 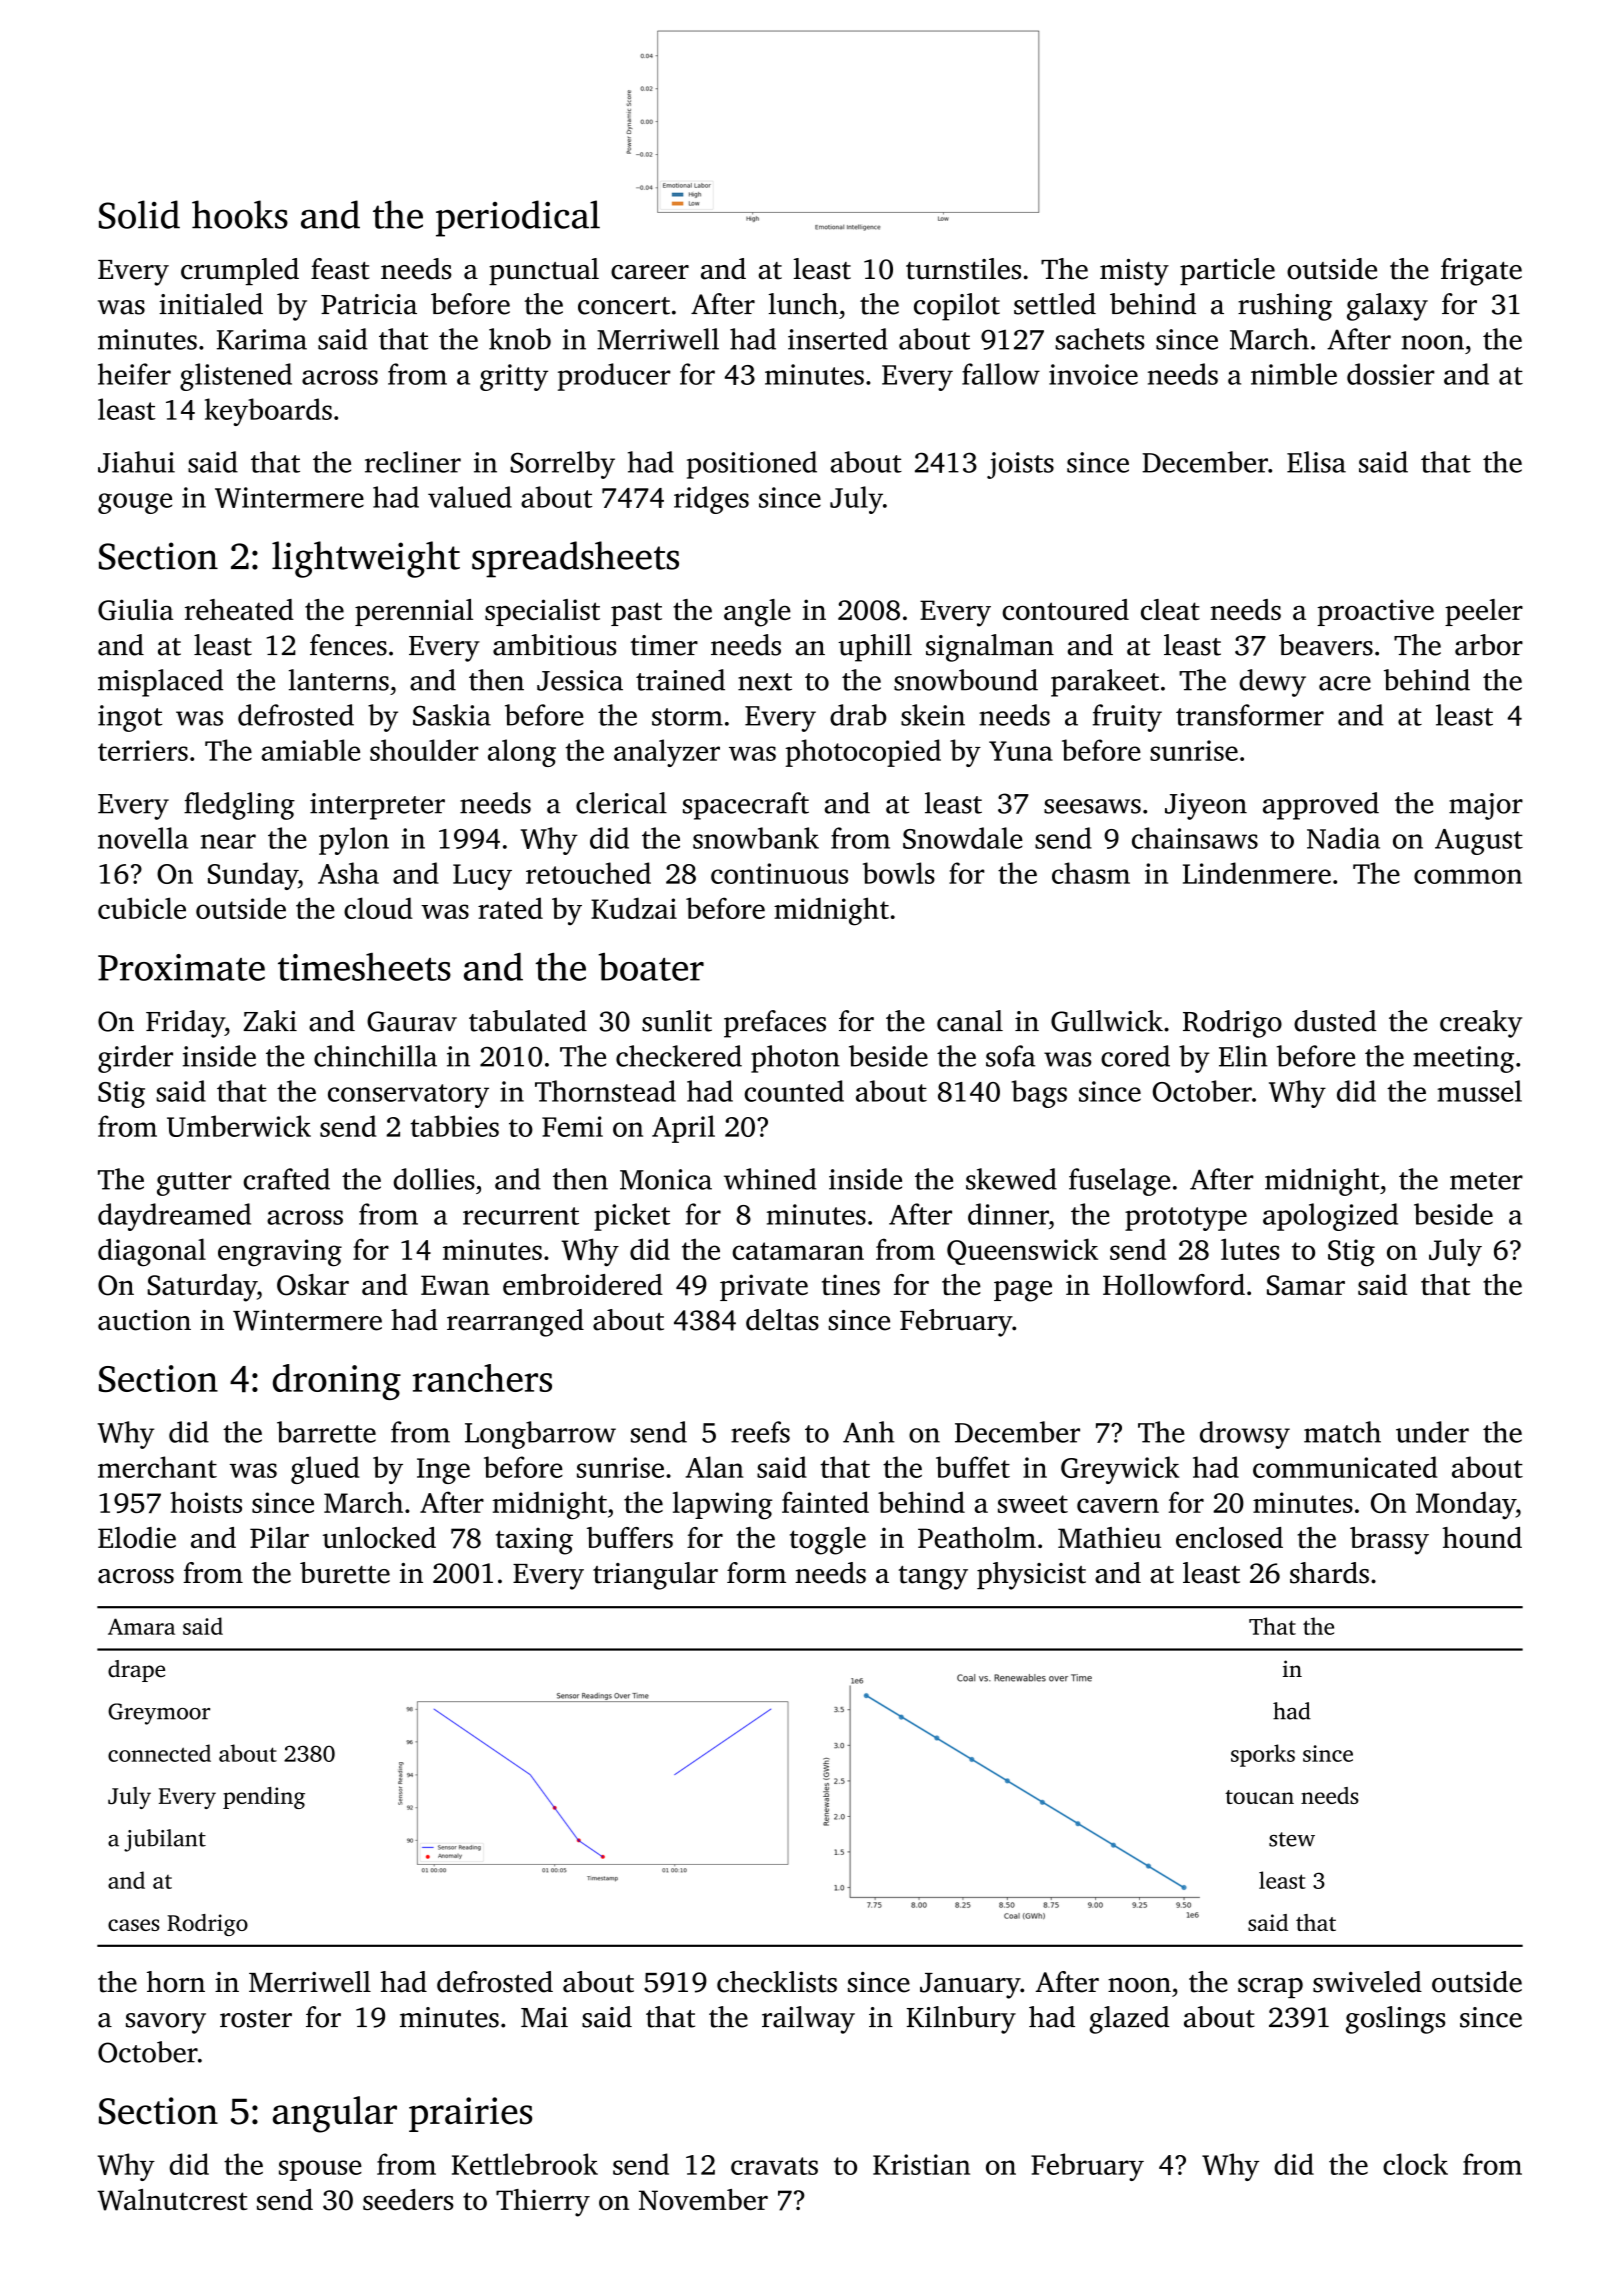 What do you see at coordinates (1486, 1181) in the screenshot?
I see `meter` at bounding box center [1486, 1181].
